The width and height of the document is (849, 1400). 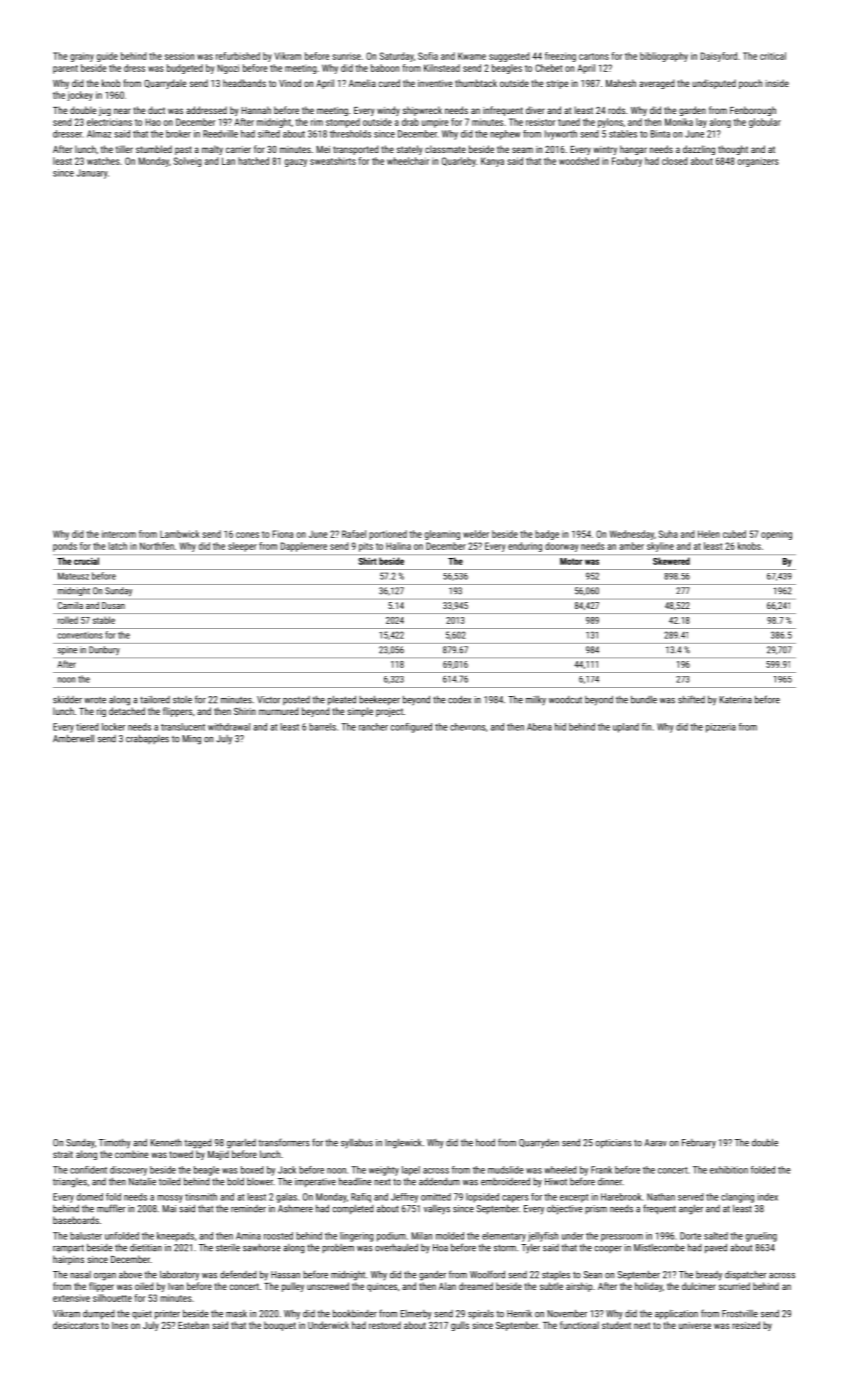 What do you see at coordinates (593, 1275) in the document?
I see `Sean` at bounding box center [593, 1275].
